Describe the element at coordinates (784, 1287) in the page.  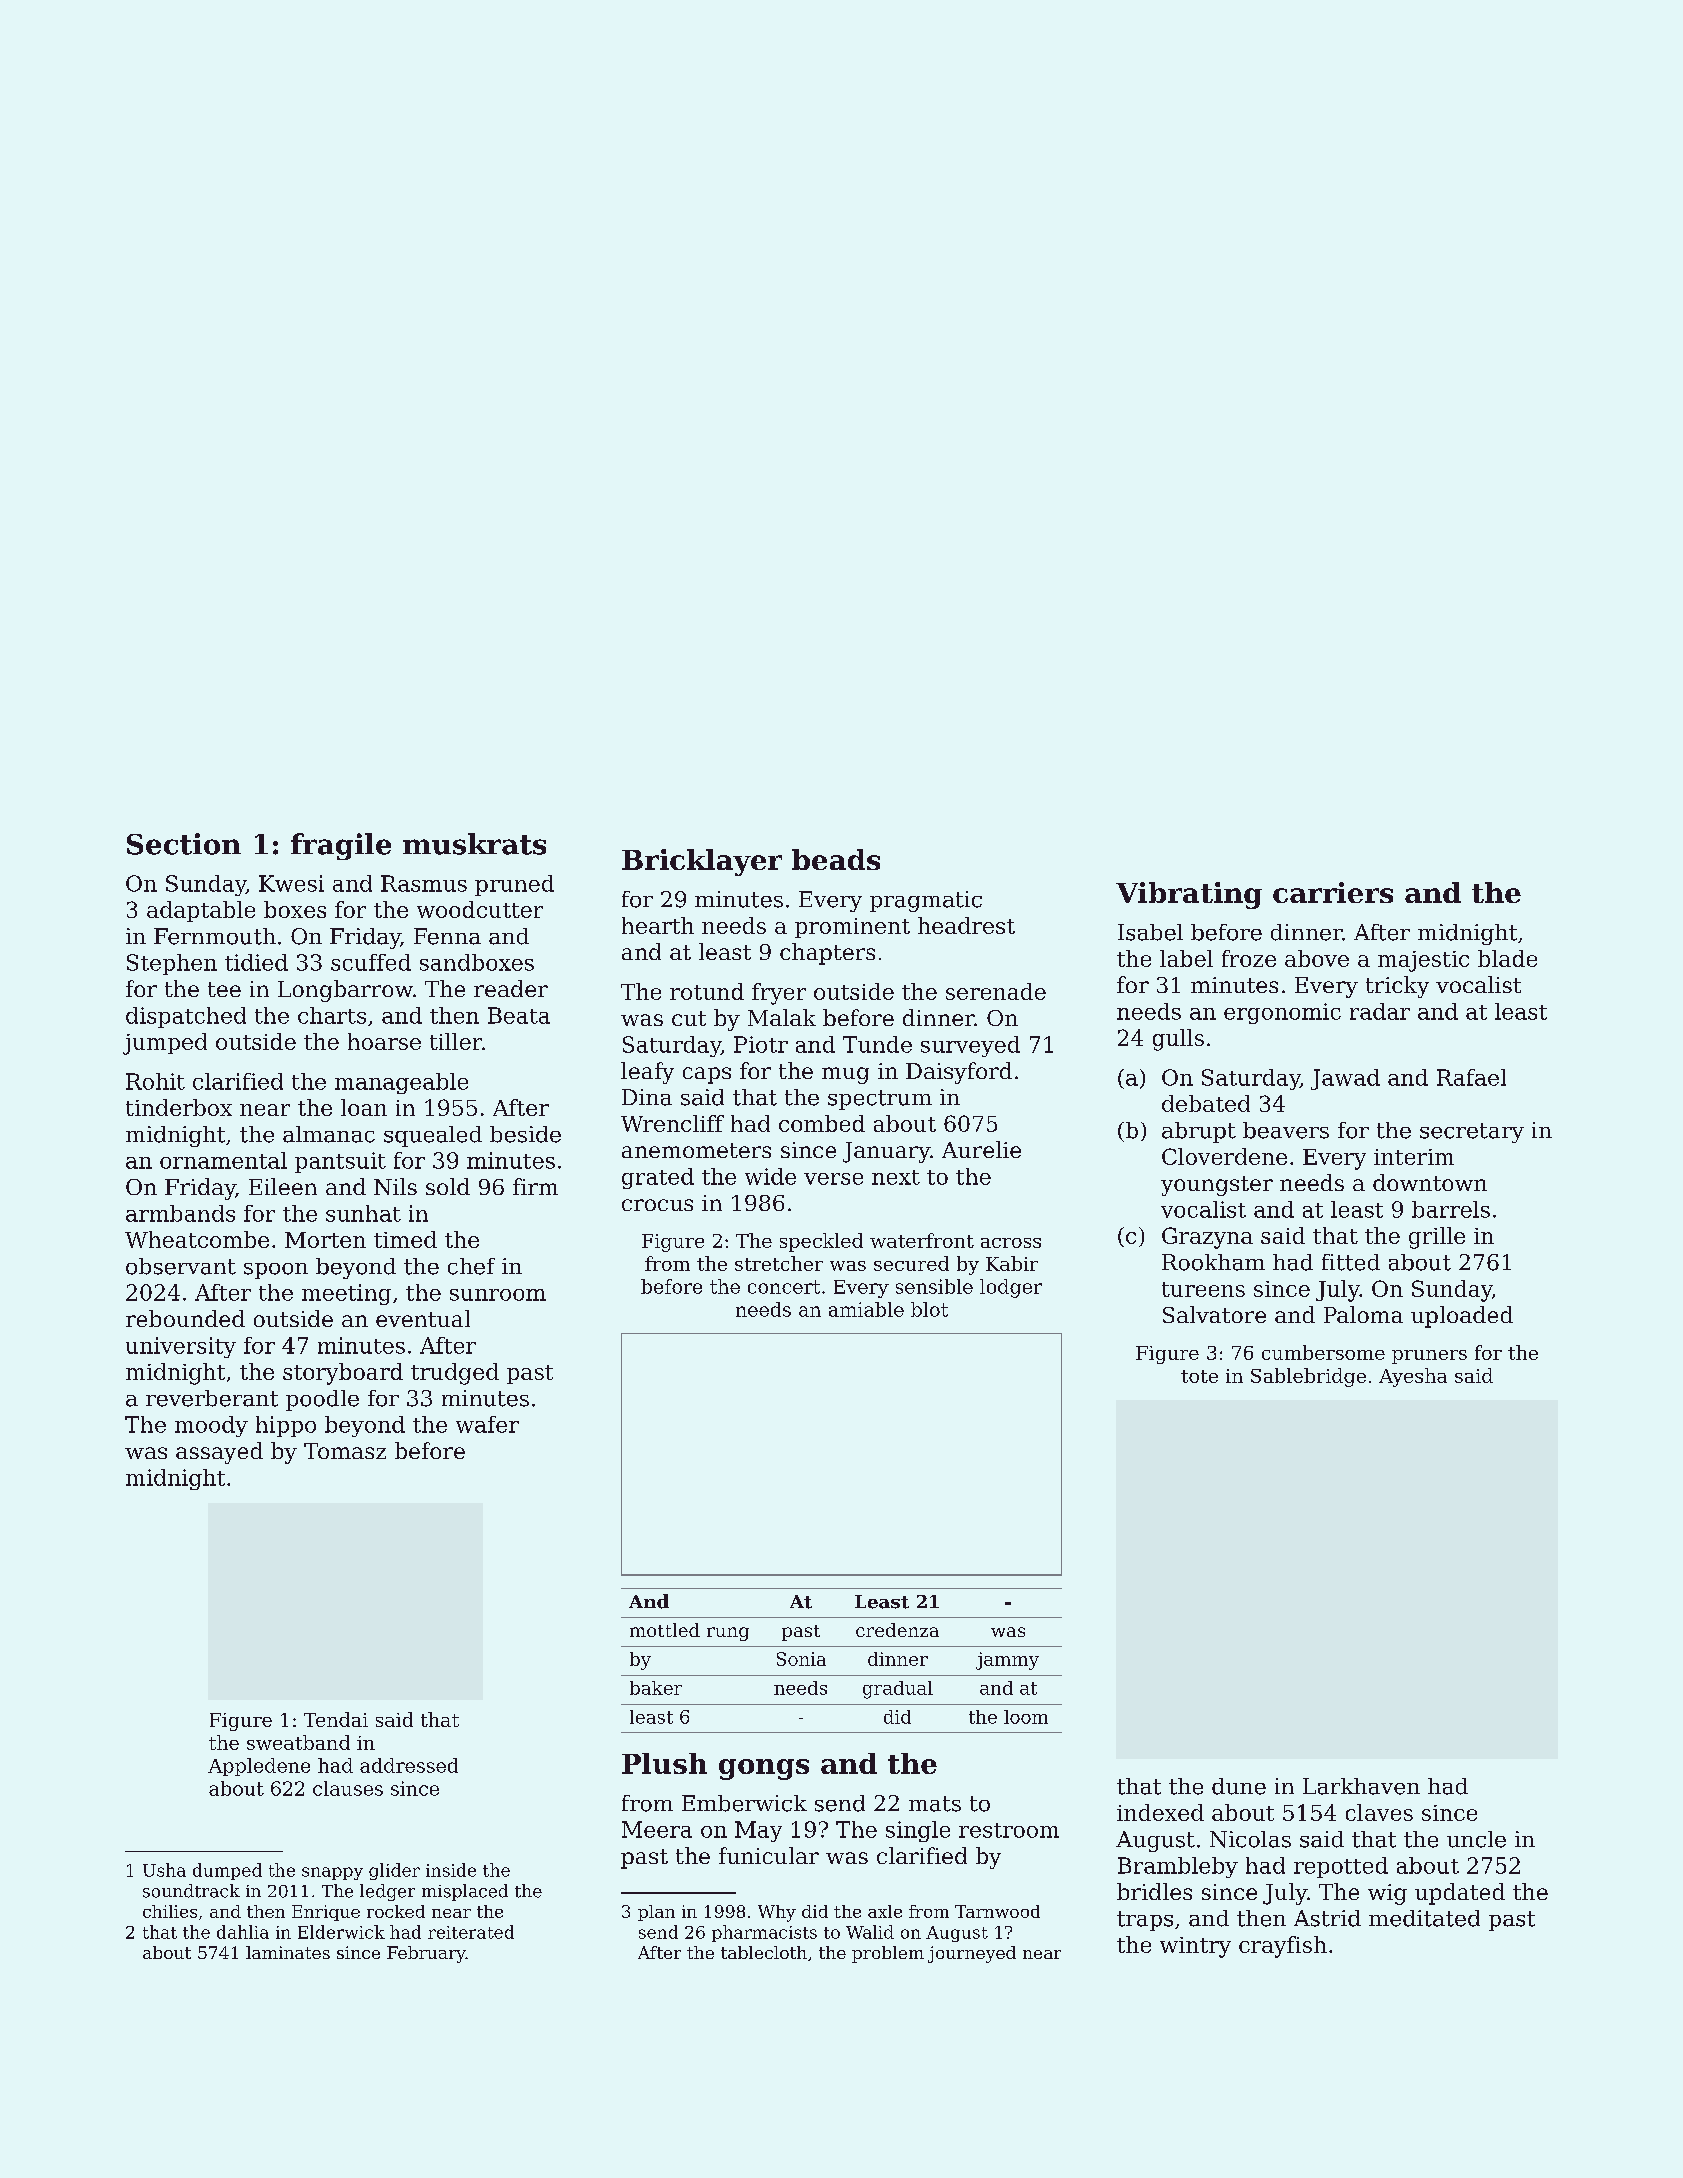
I see `concert` at that location.
